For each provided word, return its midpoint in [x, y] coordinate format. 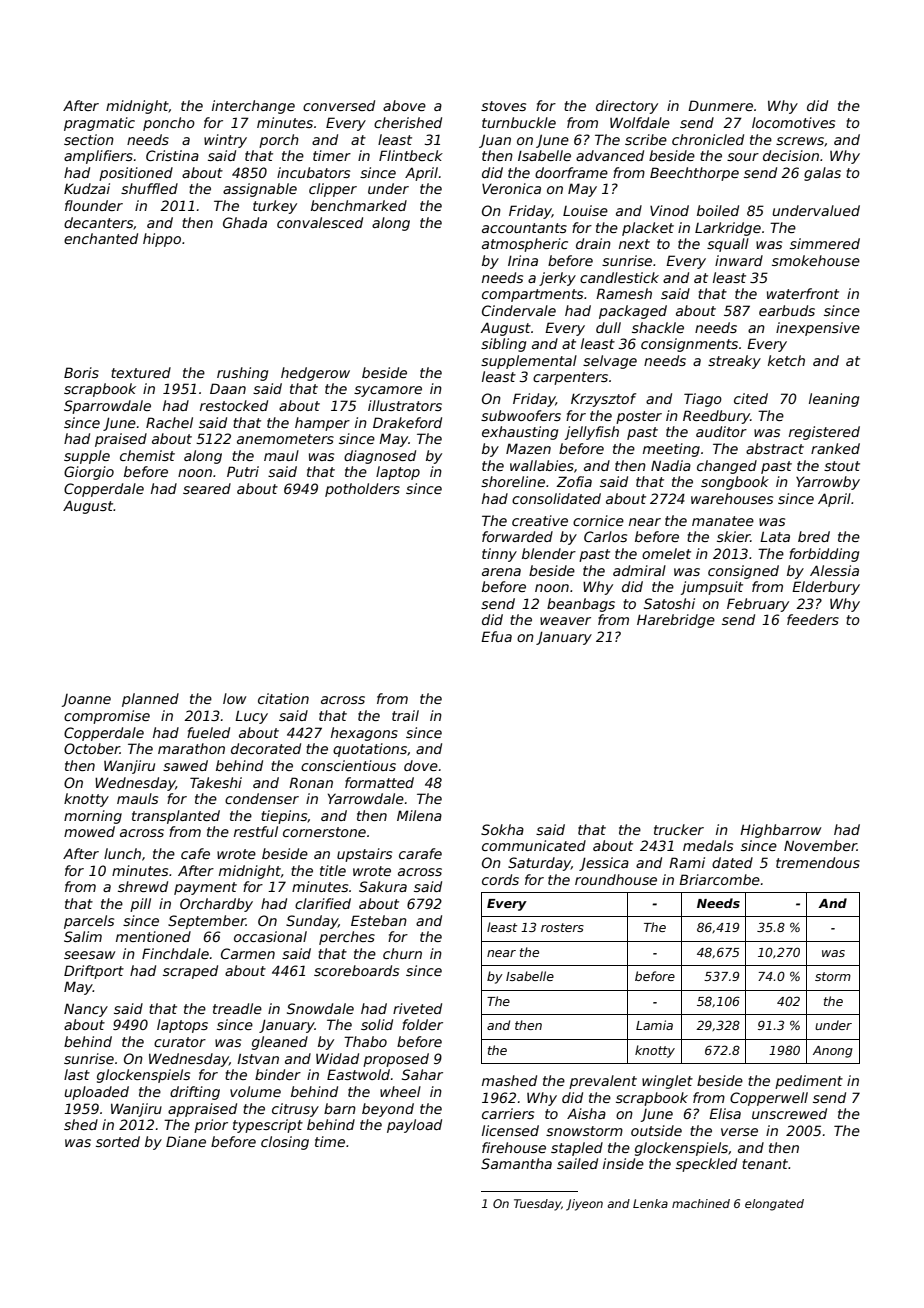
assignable [260, 190]
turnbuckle [519, 122]
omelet [666, 553]
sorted [118, 1141]
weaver [565, 621]
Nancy [86, 1010]
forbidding [824, 555]
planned [150, 700]
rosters [562, 927]
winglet [667, 1082]
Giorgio [89, 473]
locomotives [793, 122]
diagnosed [380, 457]
